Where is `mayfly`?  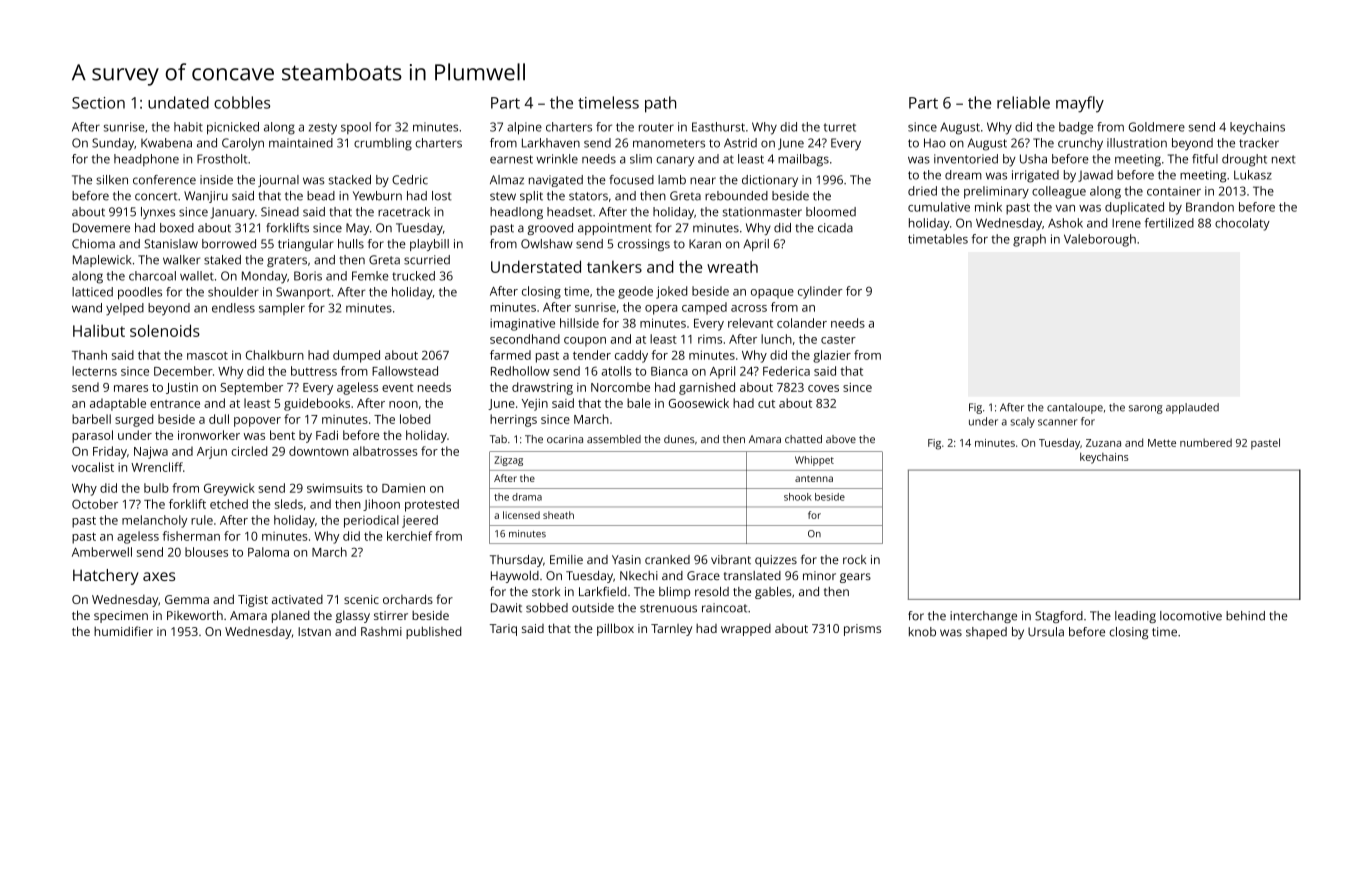 mayfly is located at coordinates (1080, 104).
